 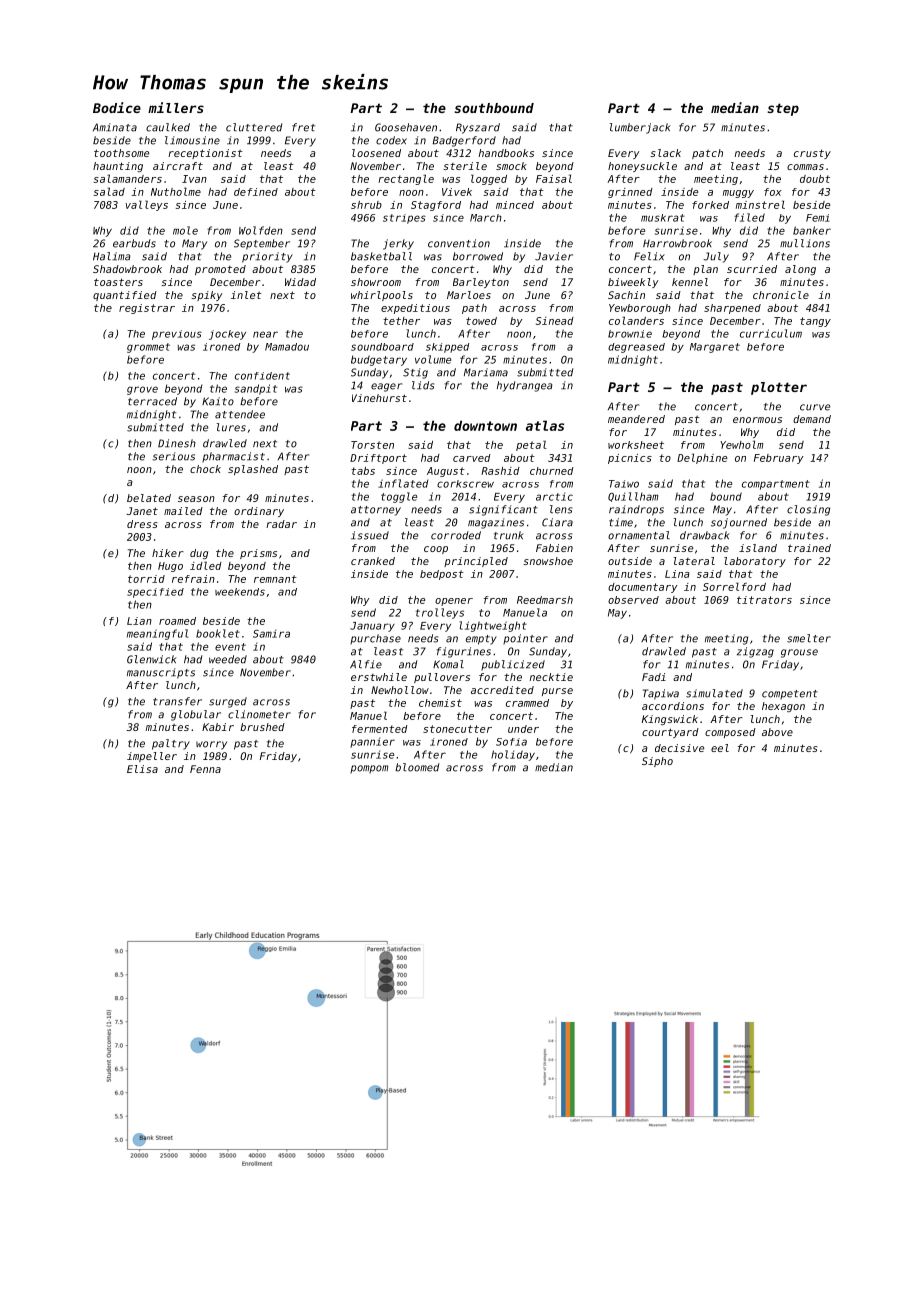 I want to click on observed, so click(x=633, y=600).
